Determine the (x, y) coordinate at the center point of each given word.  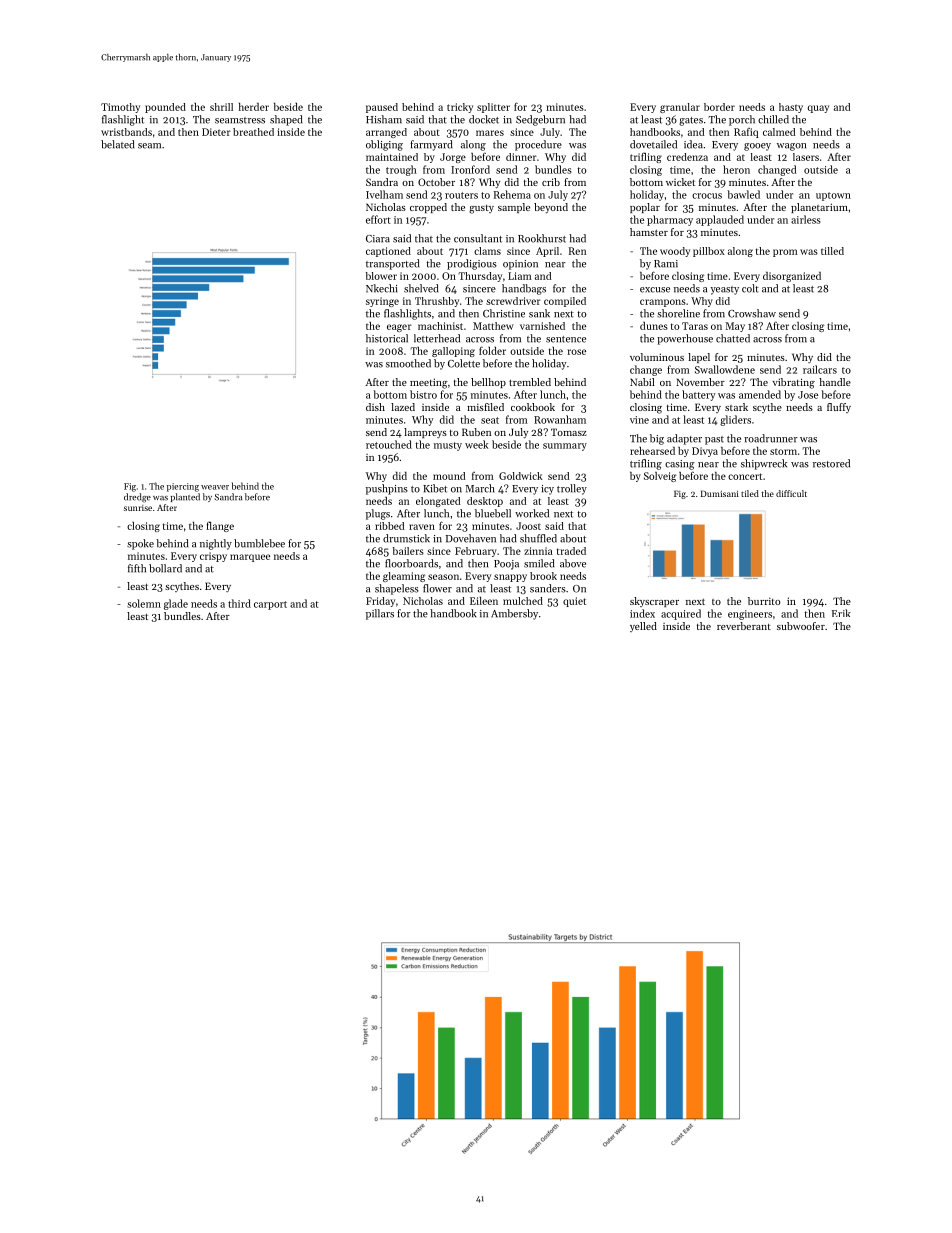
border (719, 107)
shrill (221, 107)
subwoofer (801, 626)
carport (270, 605)
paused (382, 108)
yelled (643, 627)
